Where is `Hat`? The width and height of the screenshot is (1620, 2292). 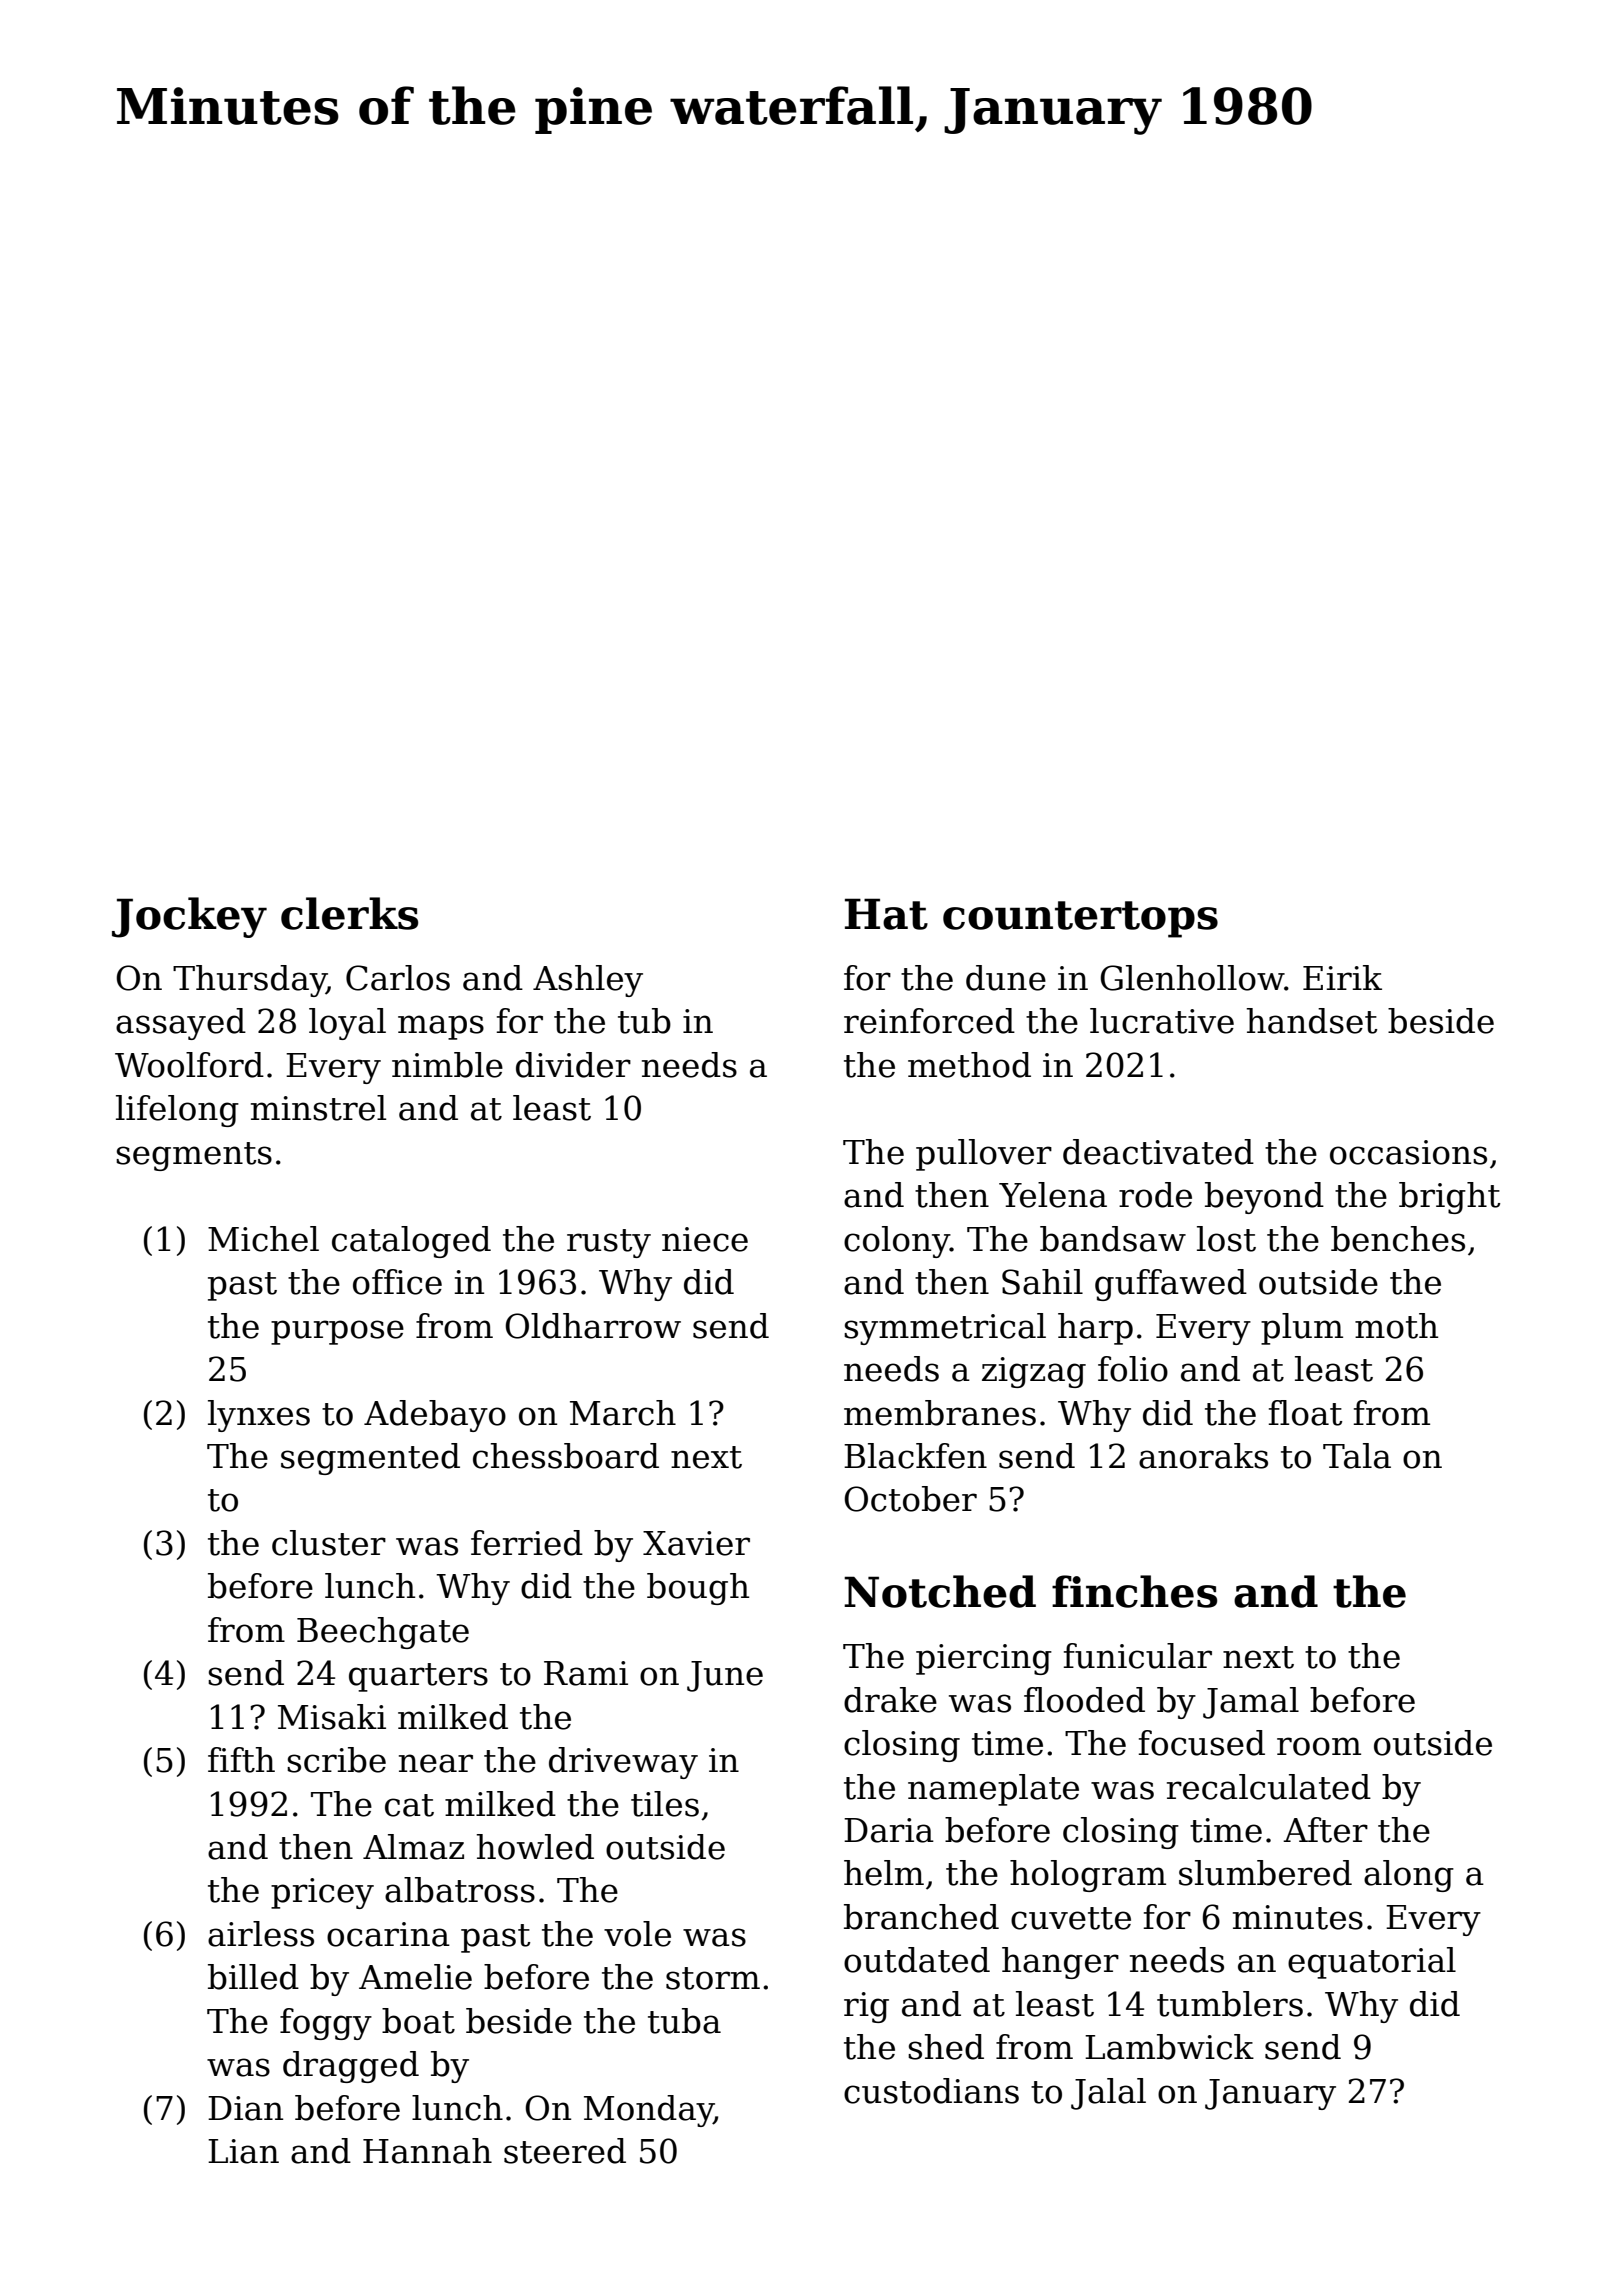 Hat is located at coordinates (886, 914).
